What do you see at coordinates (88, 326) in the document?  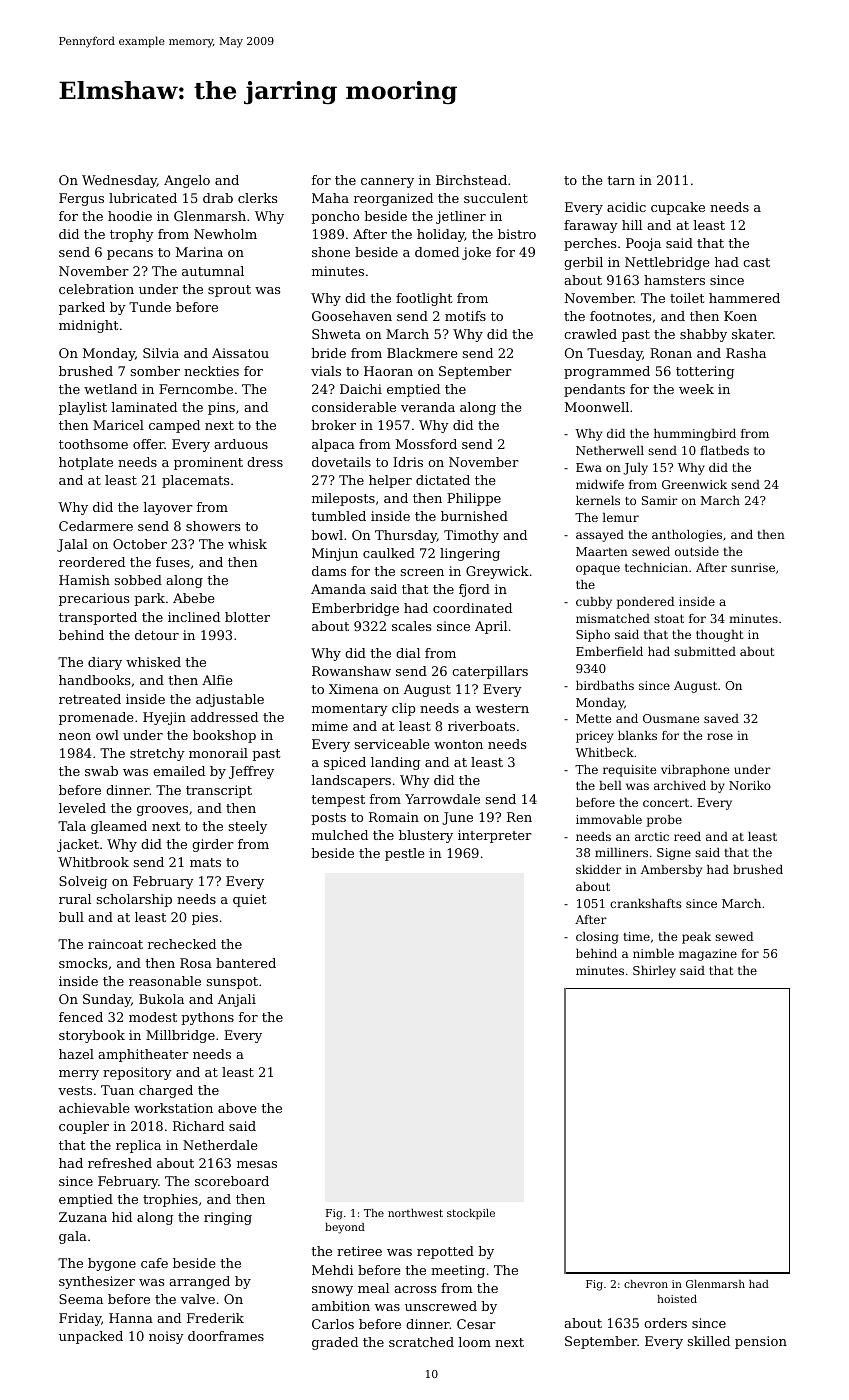 I see `midnight` at bounding box center [88, 326].
